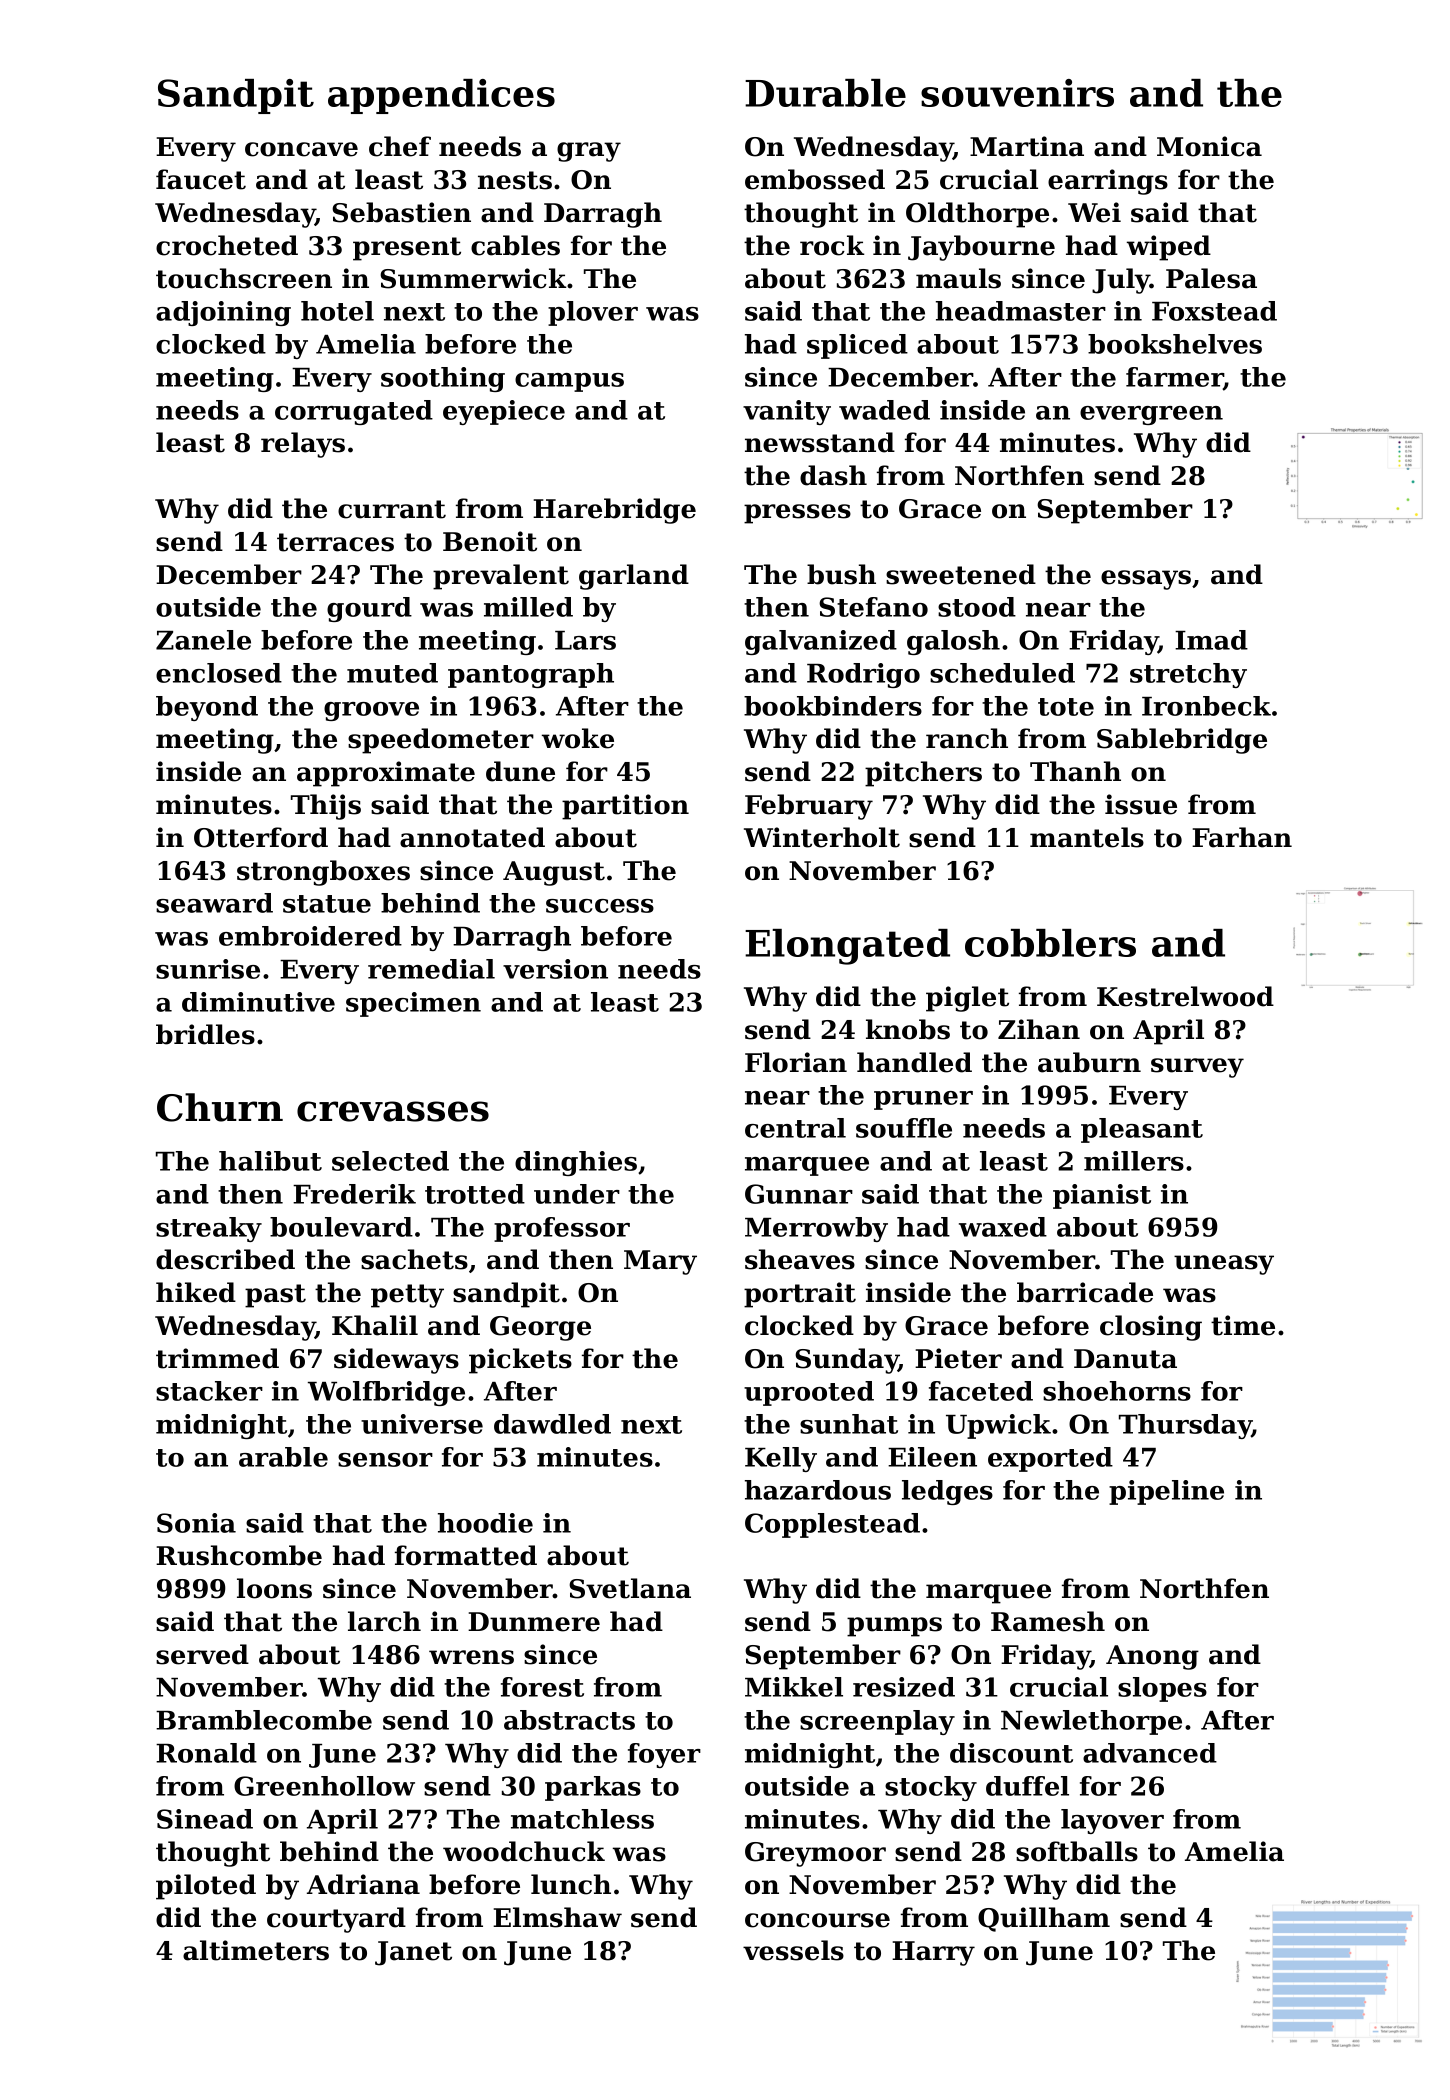 The height and width of the document is (2100, 1450). I want to click on Bramblecombe, so click(264, 1720).
